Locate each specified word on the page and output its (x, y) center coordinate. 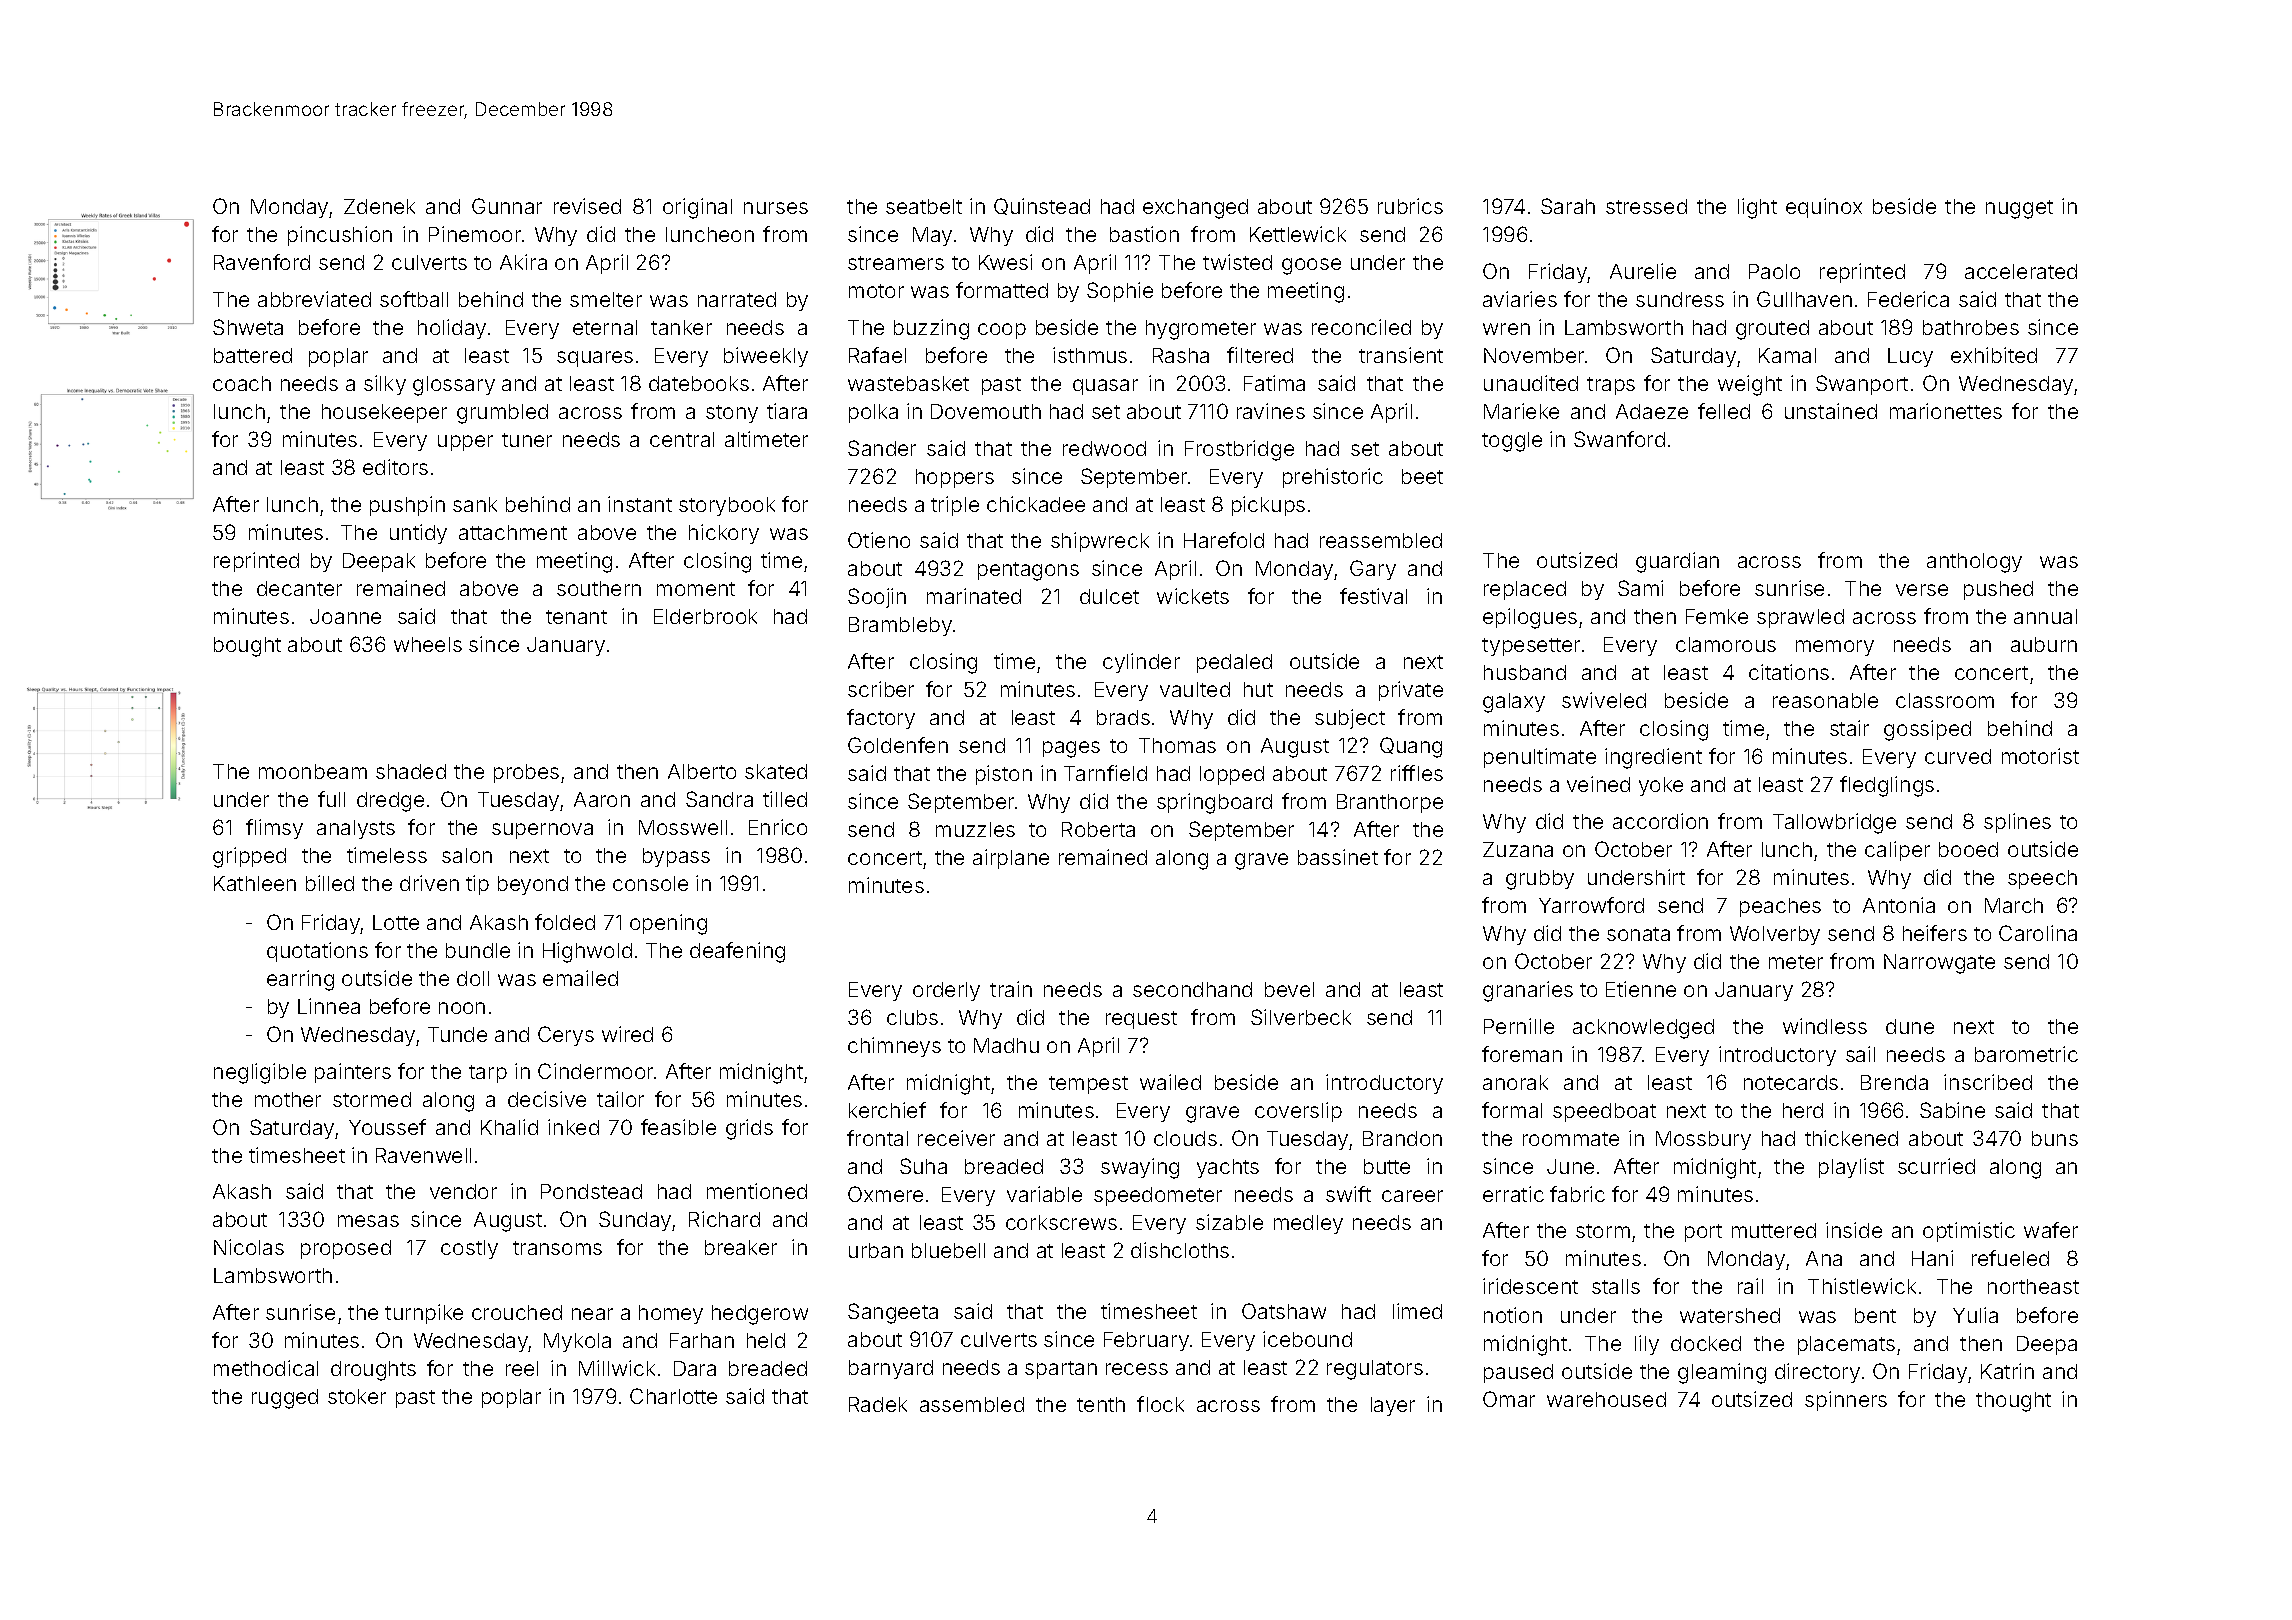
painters (353, 1073)
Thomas (1177, 745)
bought (247, 647)
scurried (1936, 1166)
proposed (346, 1249)
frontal (877, 1138)
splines (2017, 823)
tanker (681, 327)
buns (2055, 1138)
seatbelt (924, 206)
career (1412, 1196)
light (1757, 208)
